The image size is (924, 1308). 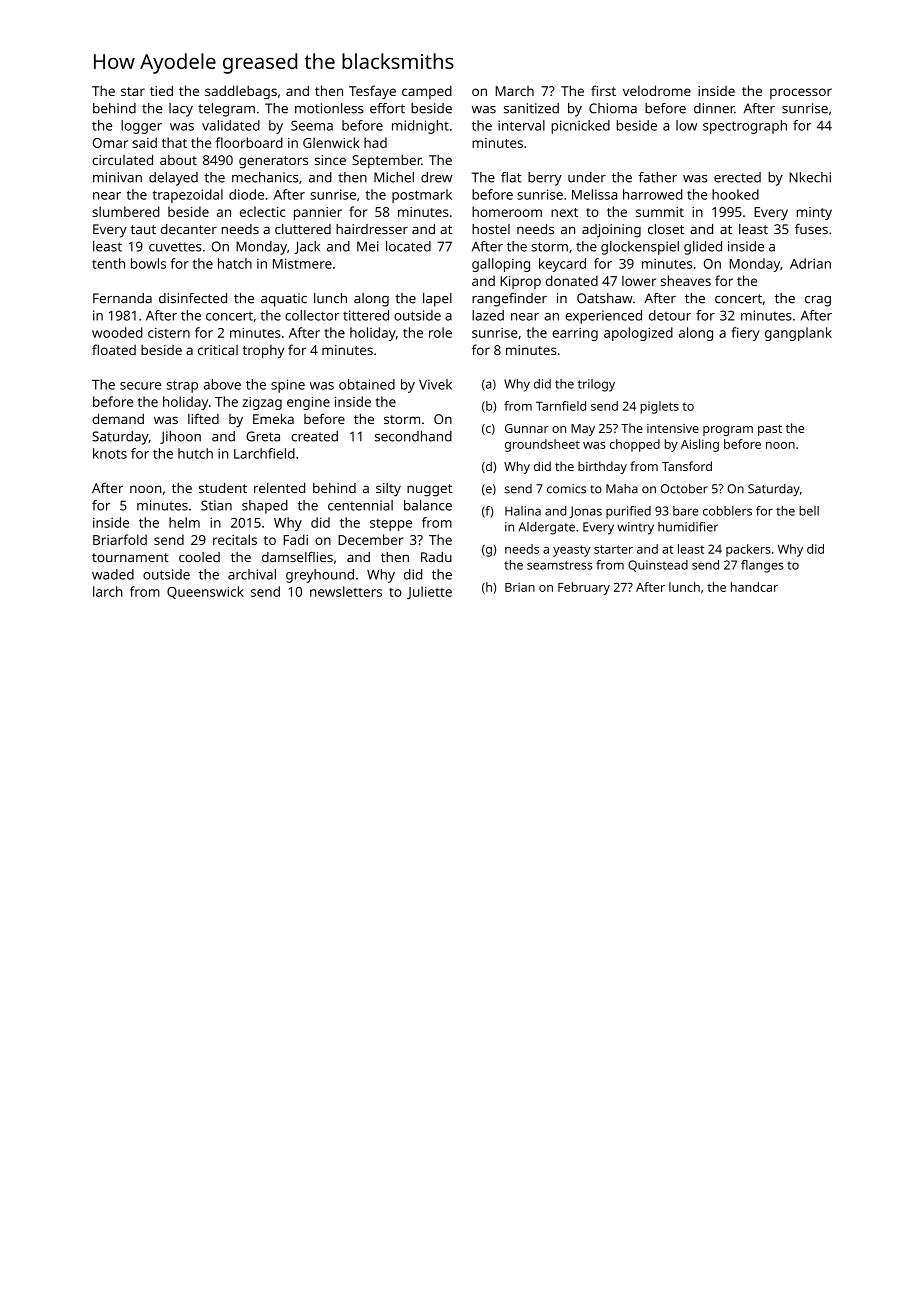 I want to click on camped, so click(x=427, y=92).
